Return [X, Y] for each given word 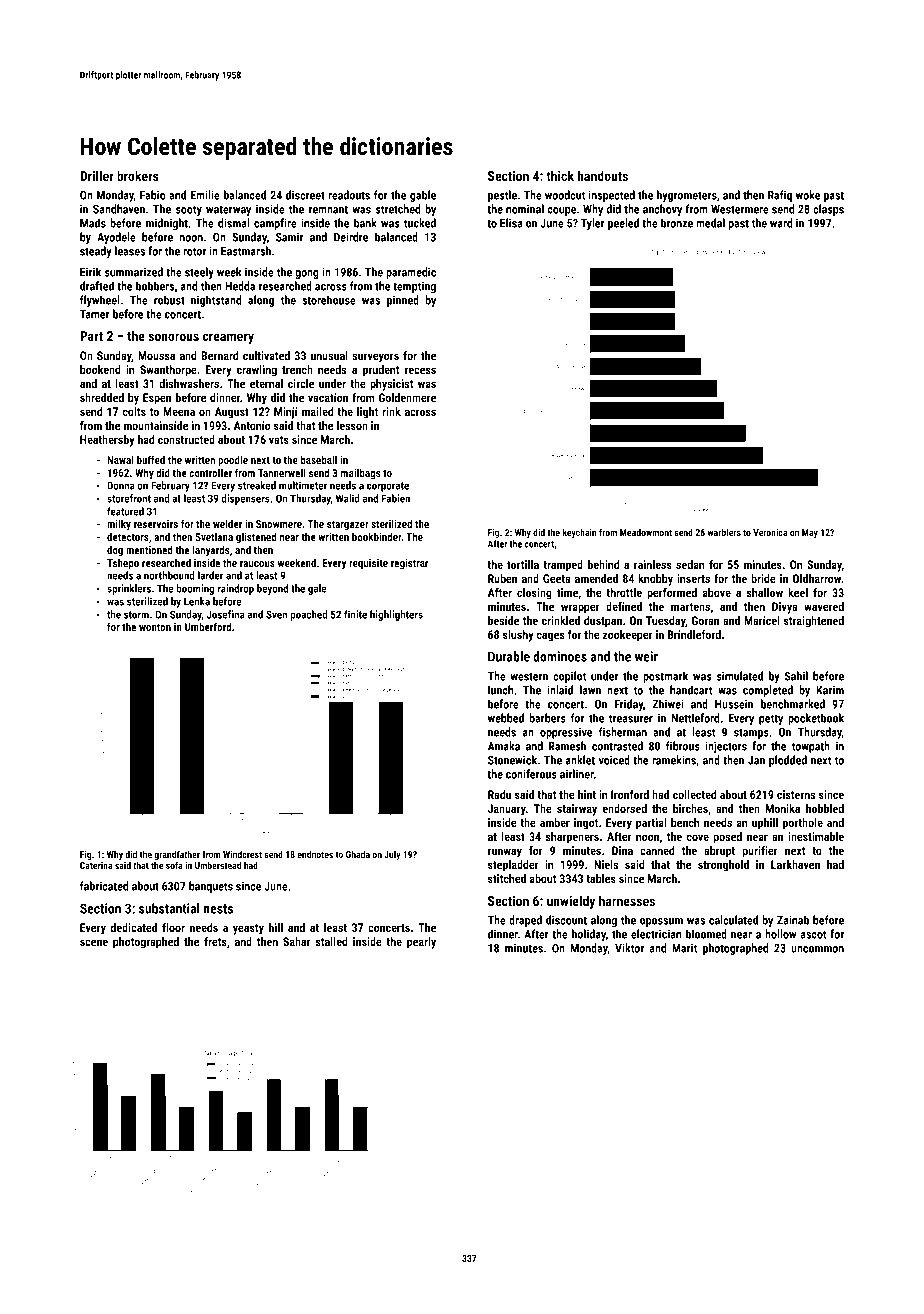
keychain [579, 533]
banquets [211, 887]
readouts [349, 195]
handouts [603, 175]
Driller [97, 175]
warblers [724, 532]
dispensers [245, 499]
